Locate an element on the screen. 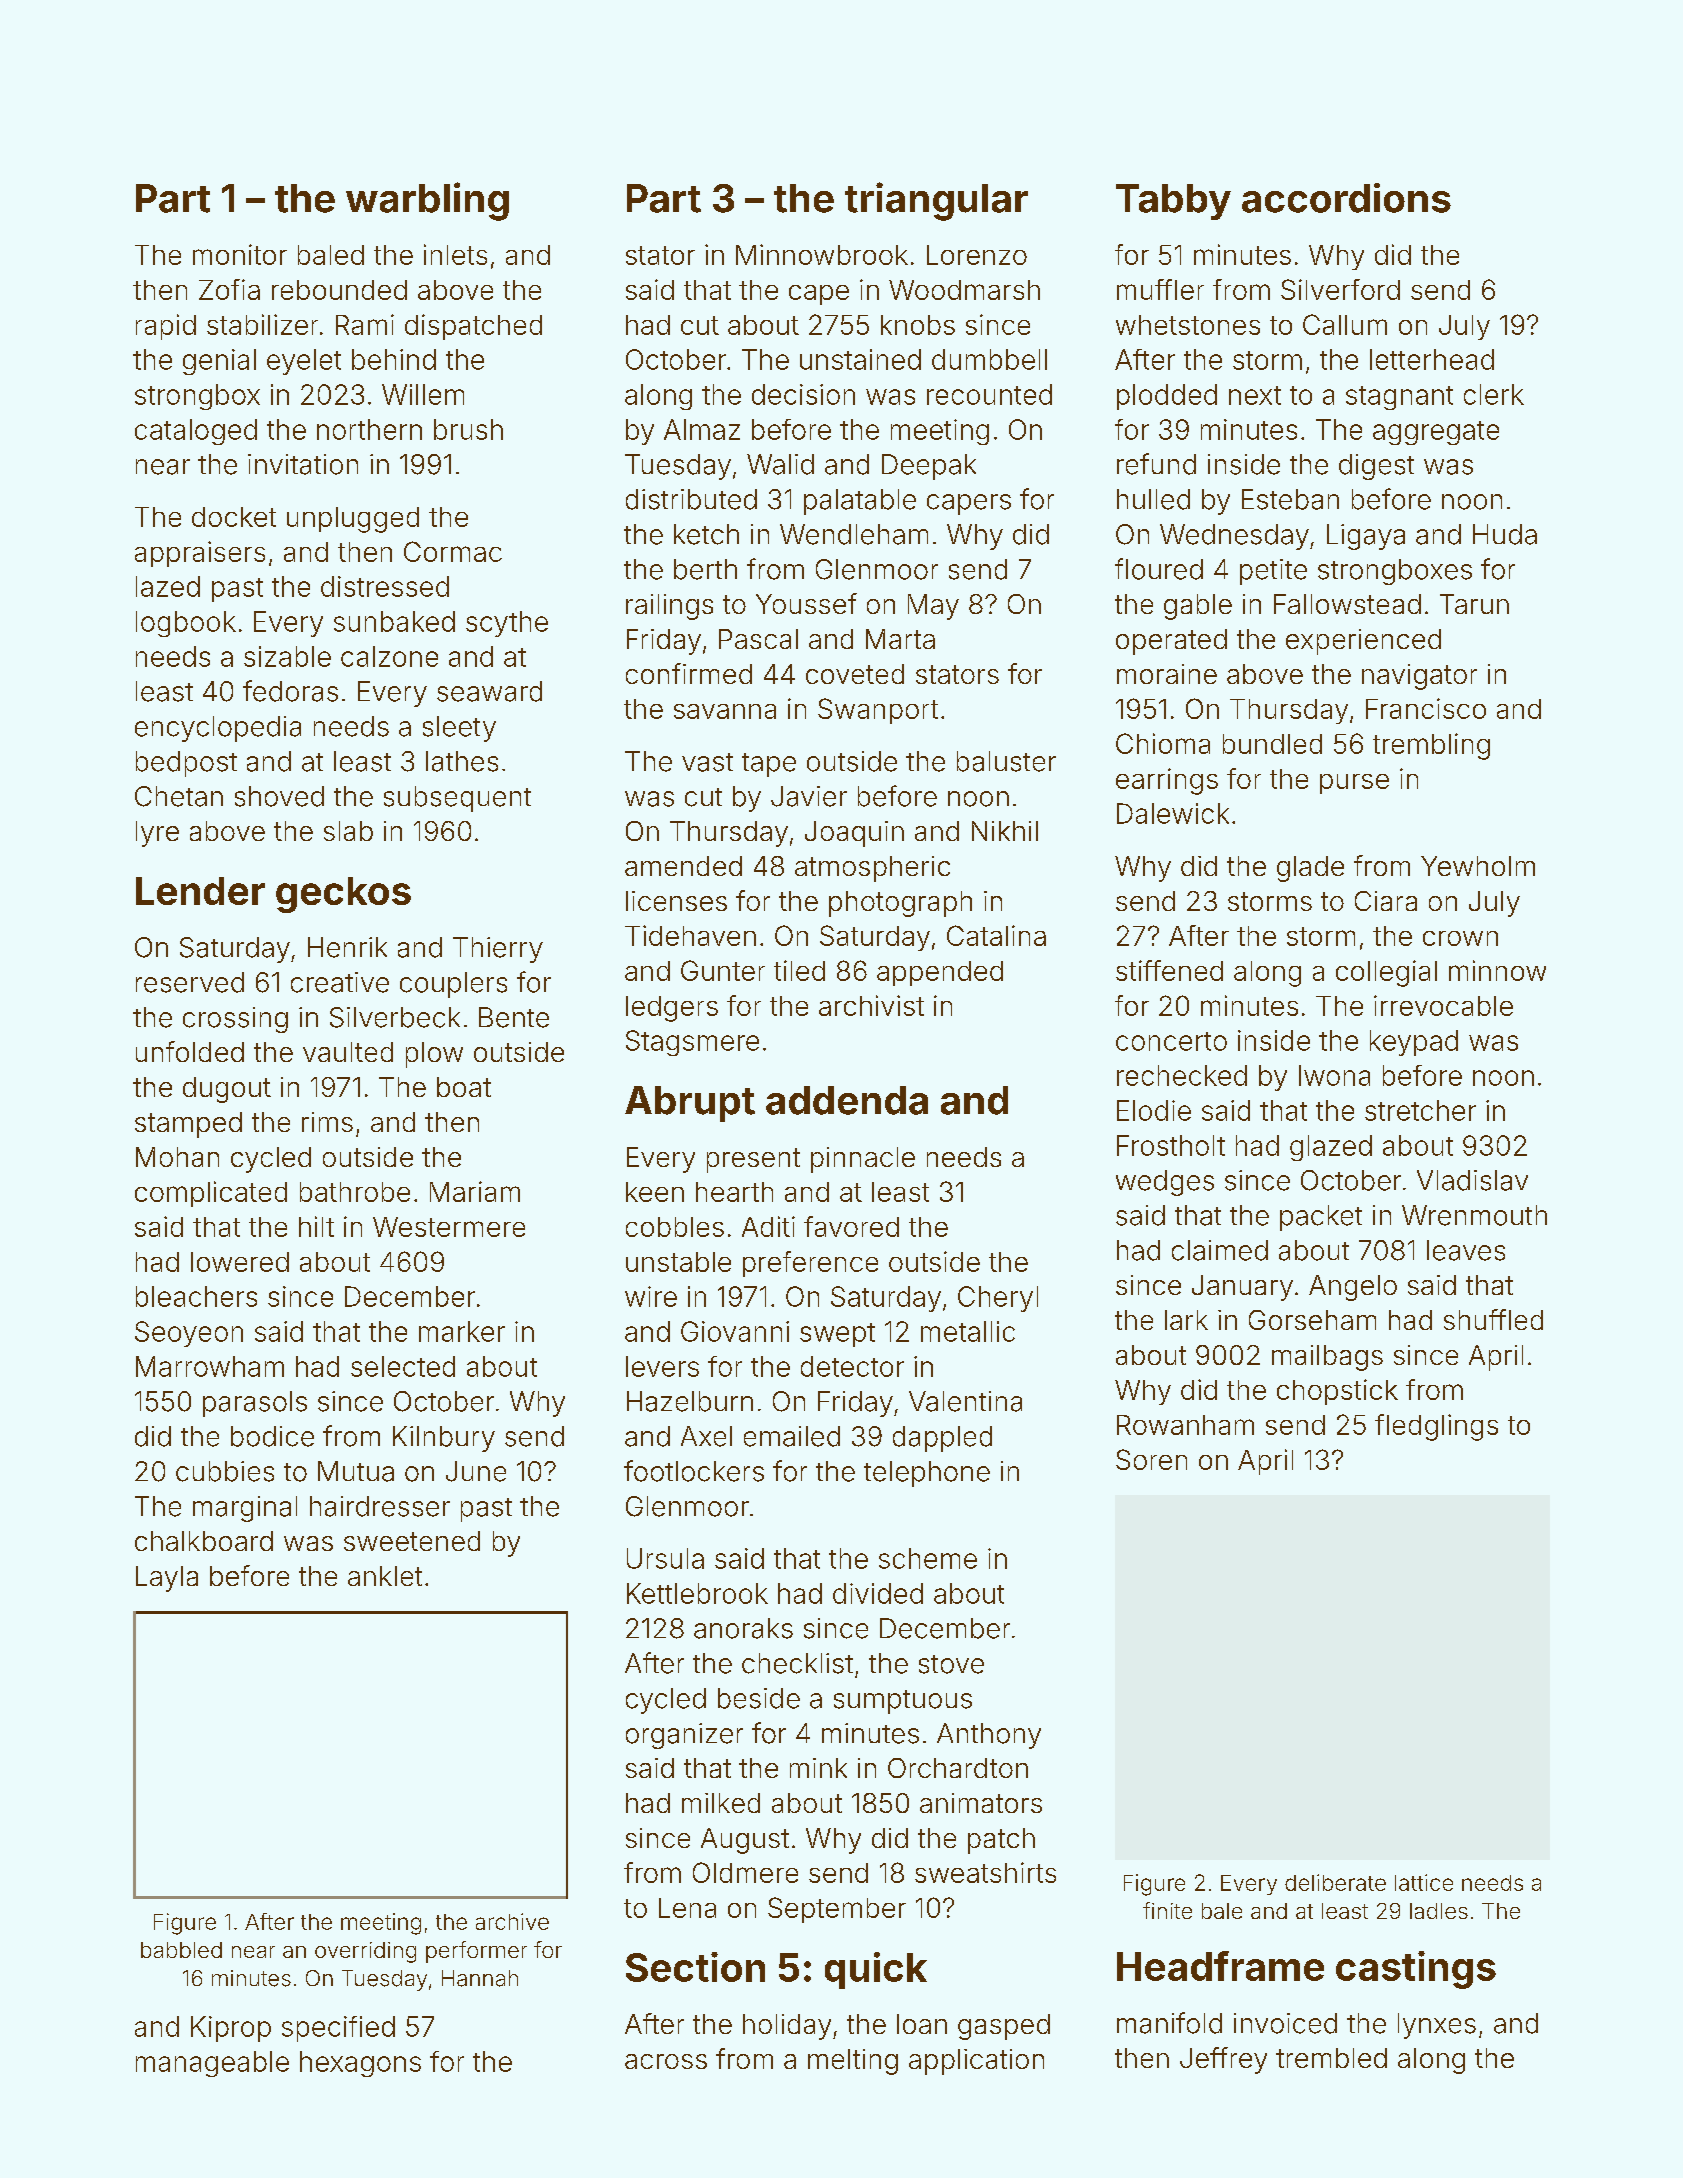  monitor is located at coordinates (240, 254).
